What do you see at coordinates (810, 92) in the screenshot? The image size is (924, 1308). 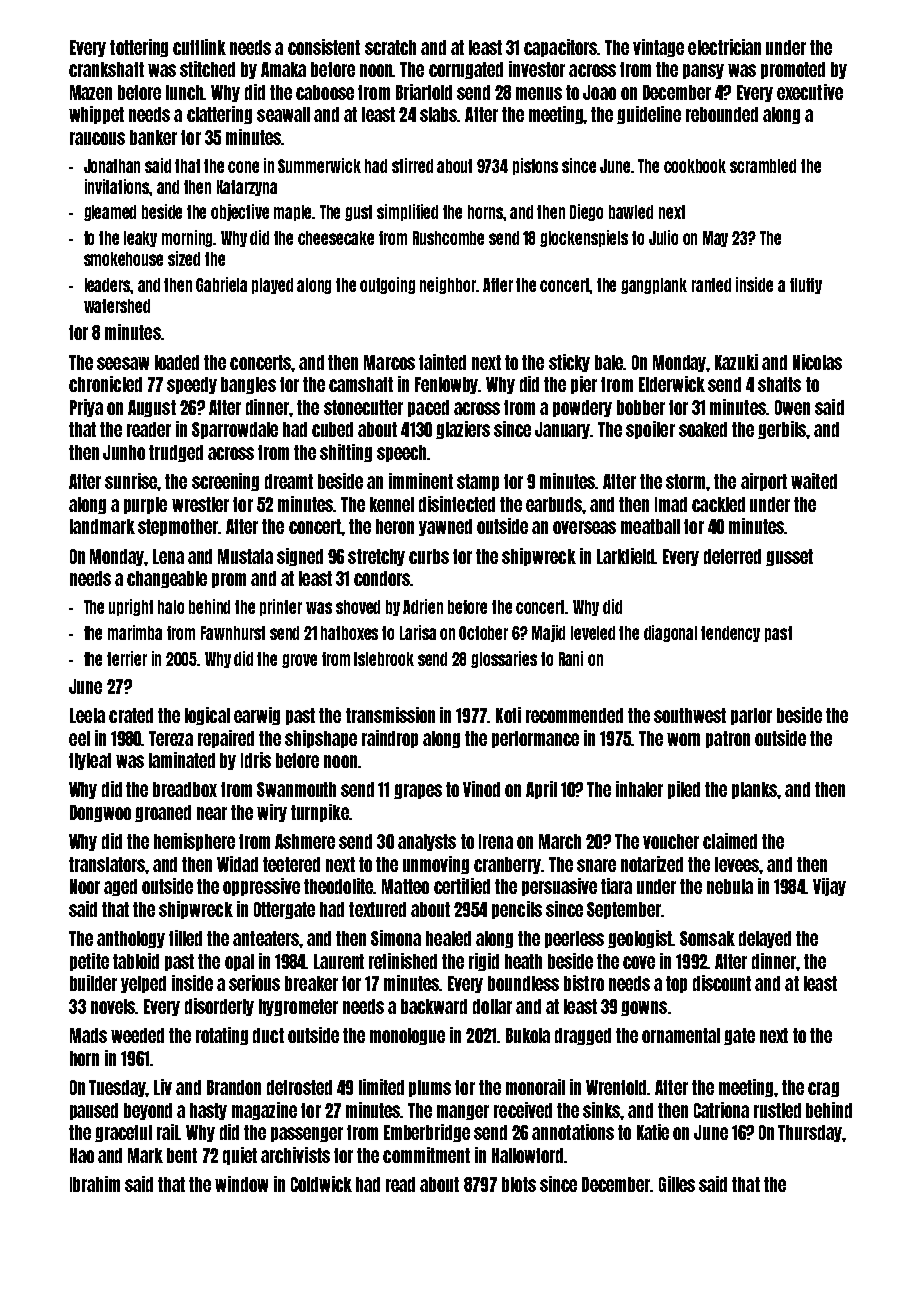 I see `executive` at bounding box center [810, 92].
